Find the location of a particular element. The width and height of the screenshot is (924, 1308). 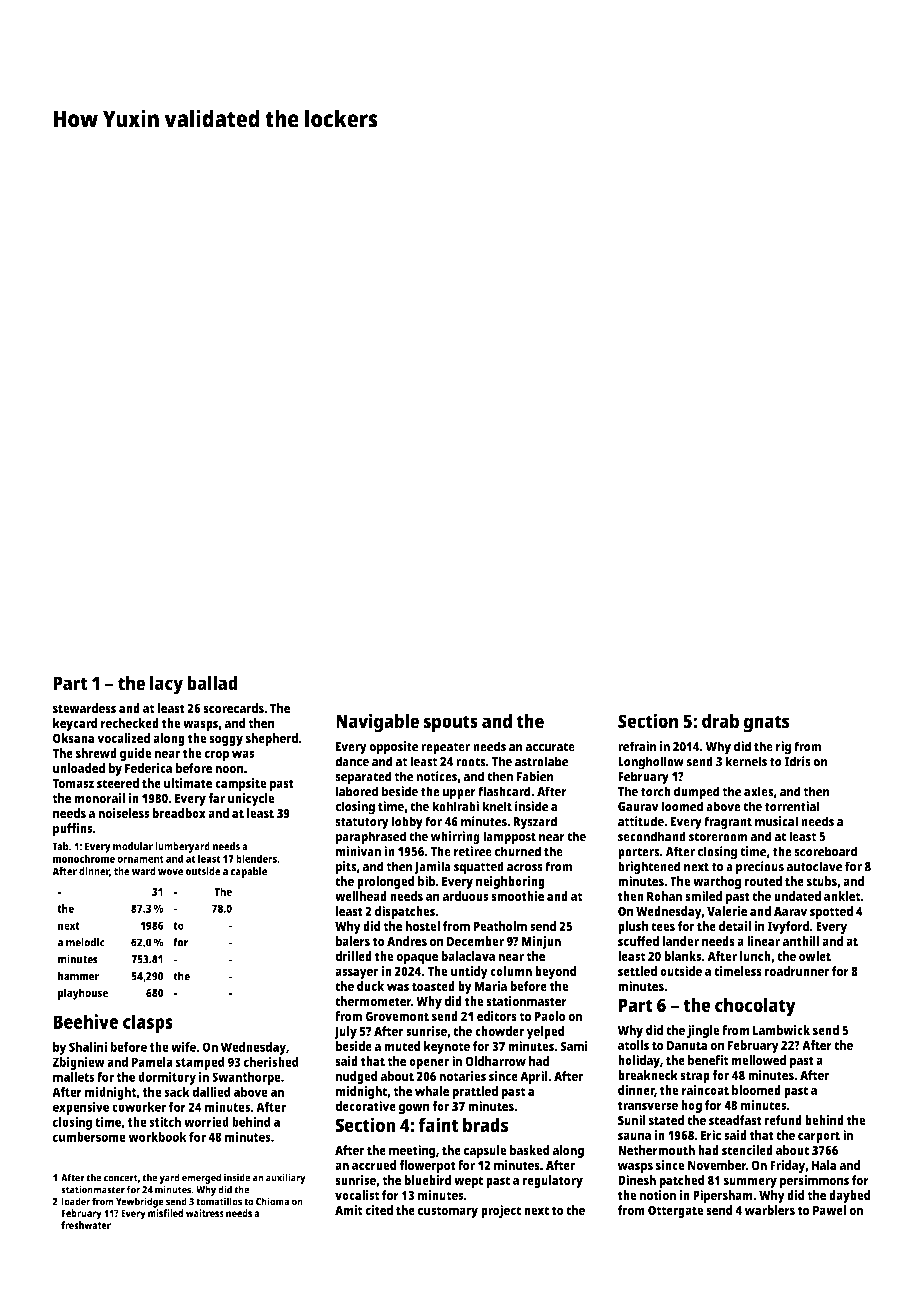

July is located at coordinates (345, 1032).
